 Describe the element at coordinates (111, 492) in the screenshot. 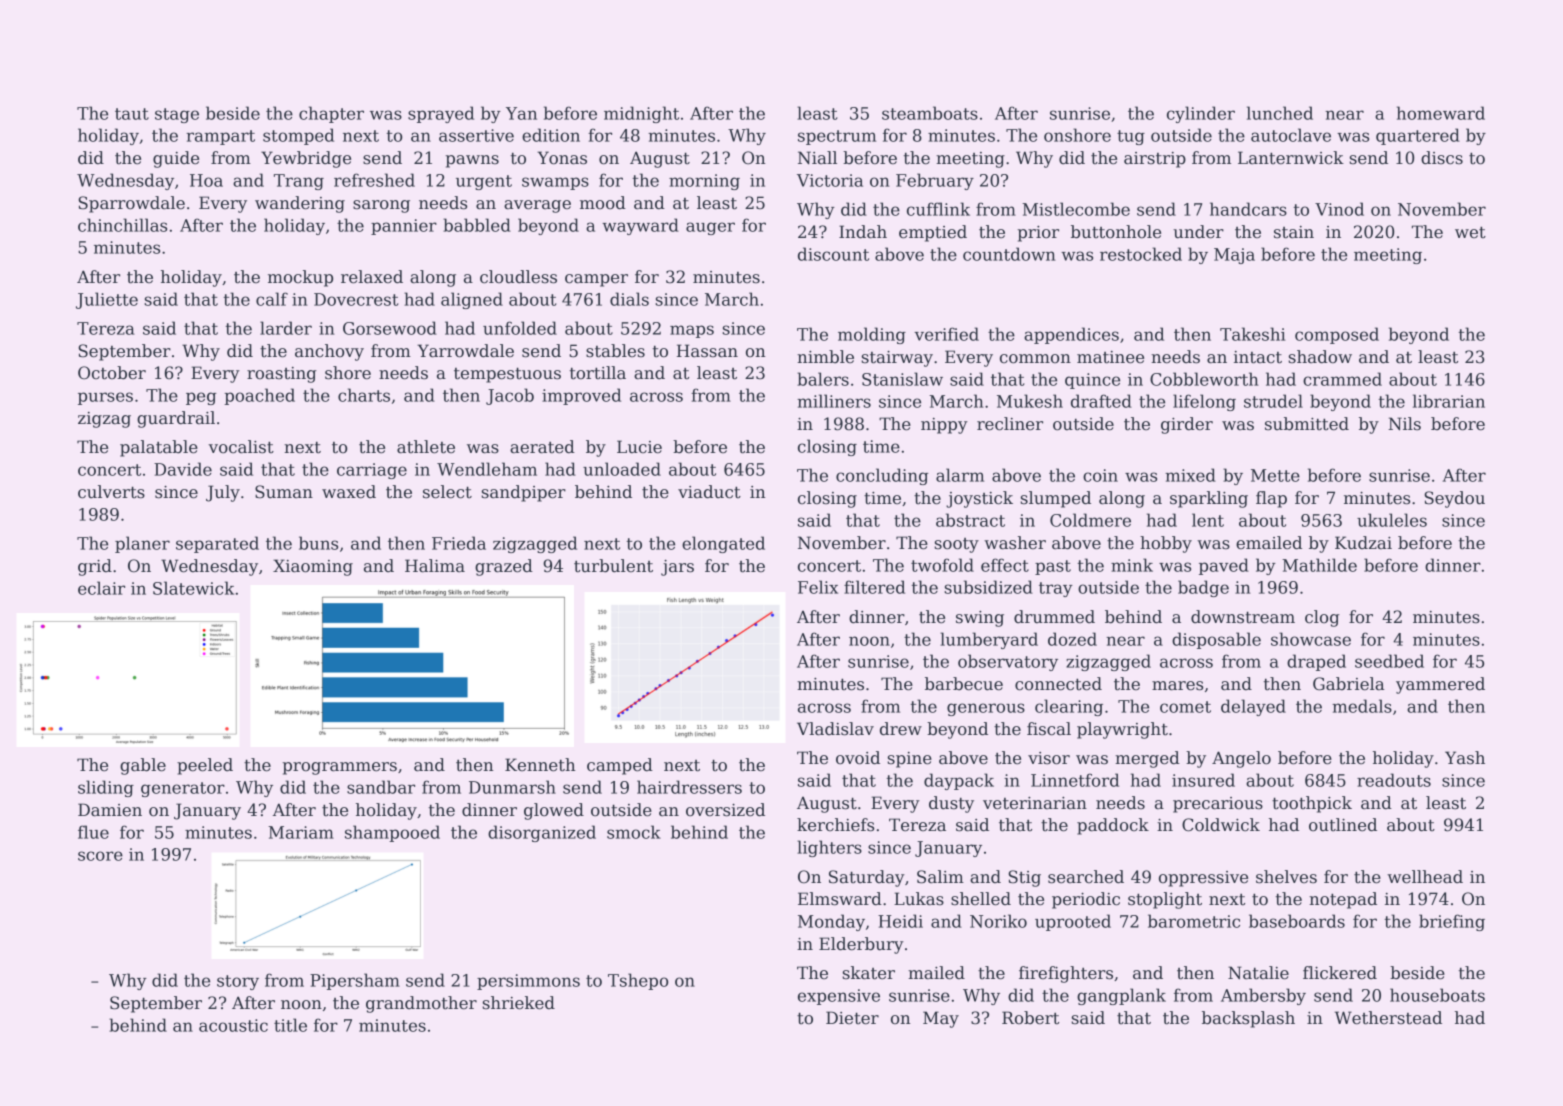

I see `culverts` at that location.
